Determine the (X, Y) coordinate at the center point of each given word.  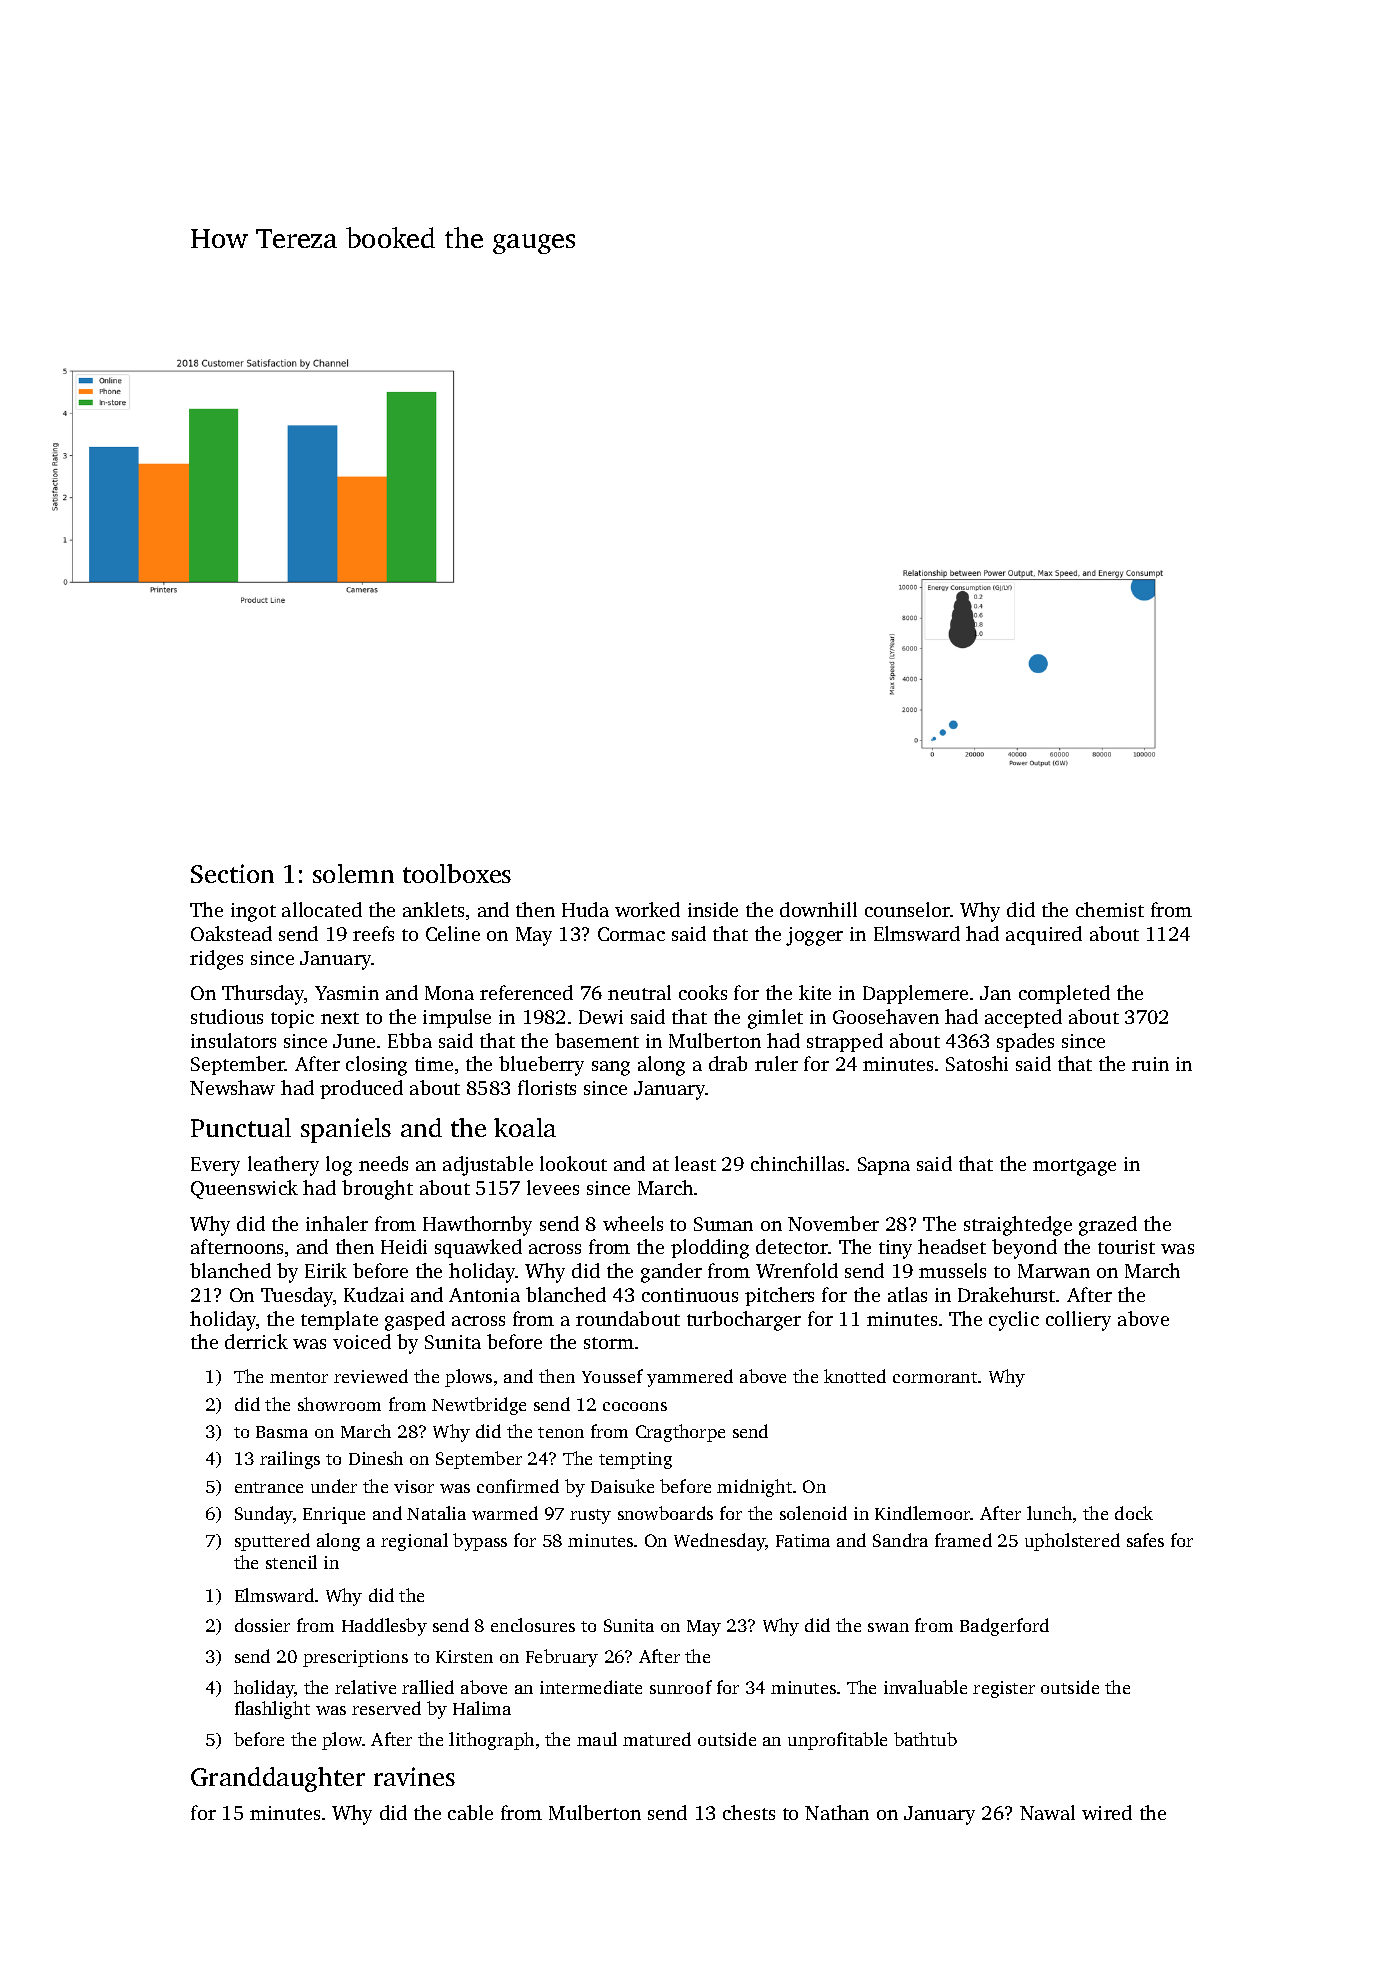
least (695, 1163)
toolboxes (457, 873)
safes (1145, 1540)
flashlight (272, 1710)
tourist (1126, 1247)
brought (377, 1190)
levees (553, 1187)
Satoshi (977, 1063)
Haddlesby (384, 1627)
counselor (907, 909)
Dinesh (376, 1458)
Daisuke (622, 1486)
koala (525, 1127)
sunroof (681, 1687)
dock (1134, 1513)
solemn (353, 873)
